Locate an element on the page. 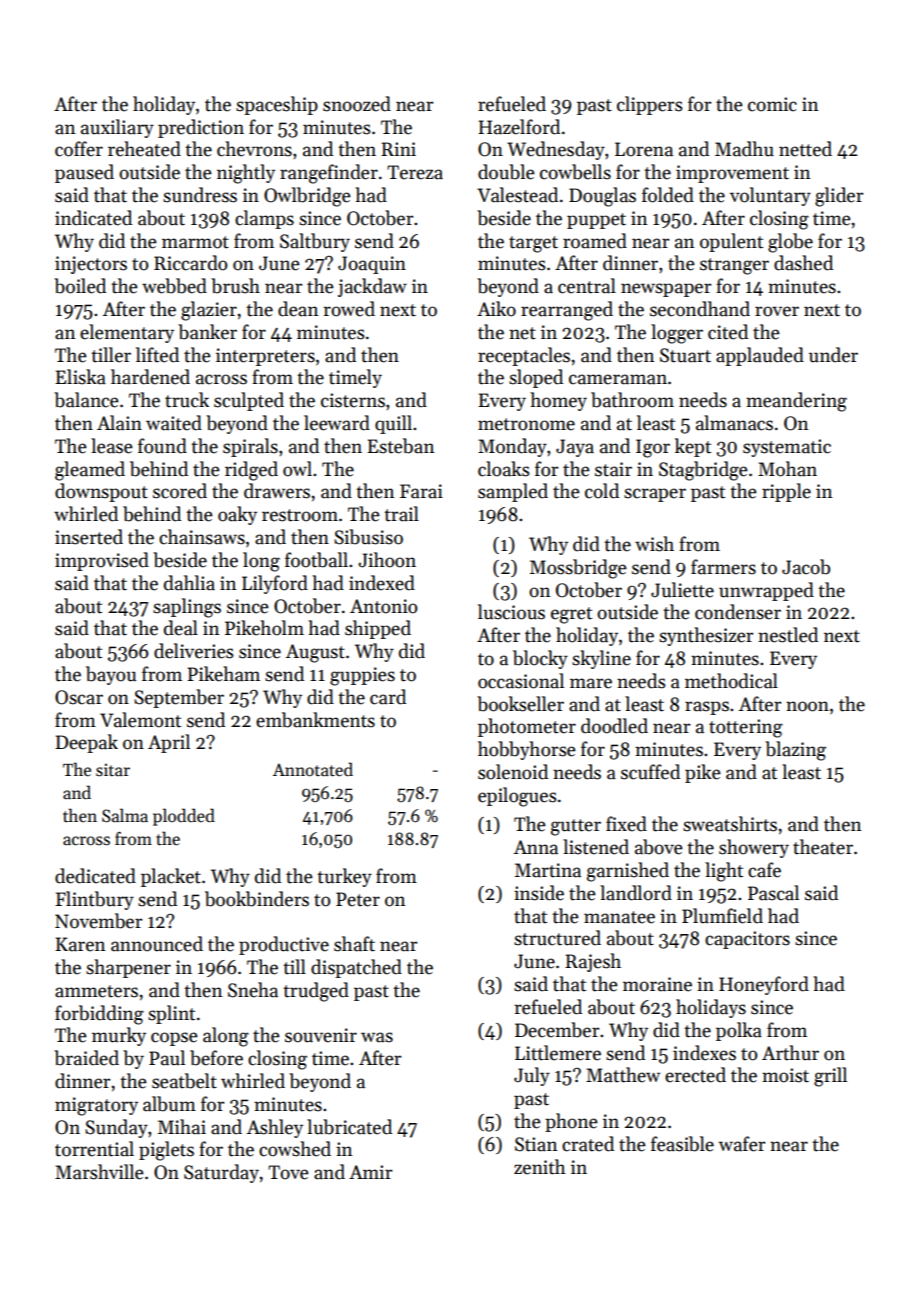 The width and height of the page is (924, 1314). comic is located at coordinates (772, 104).
